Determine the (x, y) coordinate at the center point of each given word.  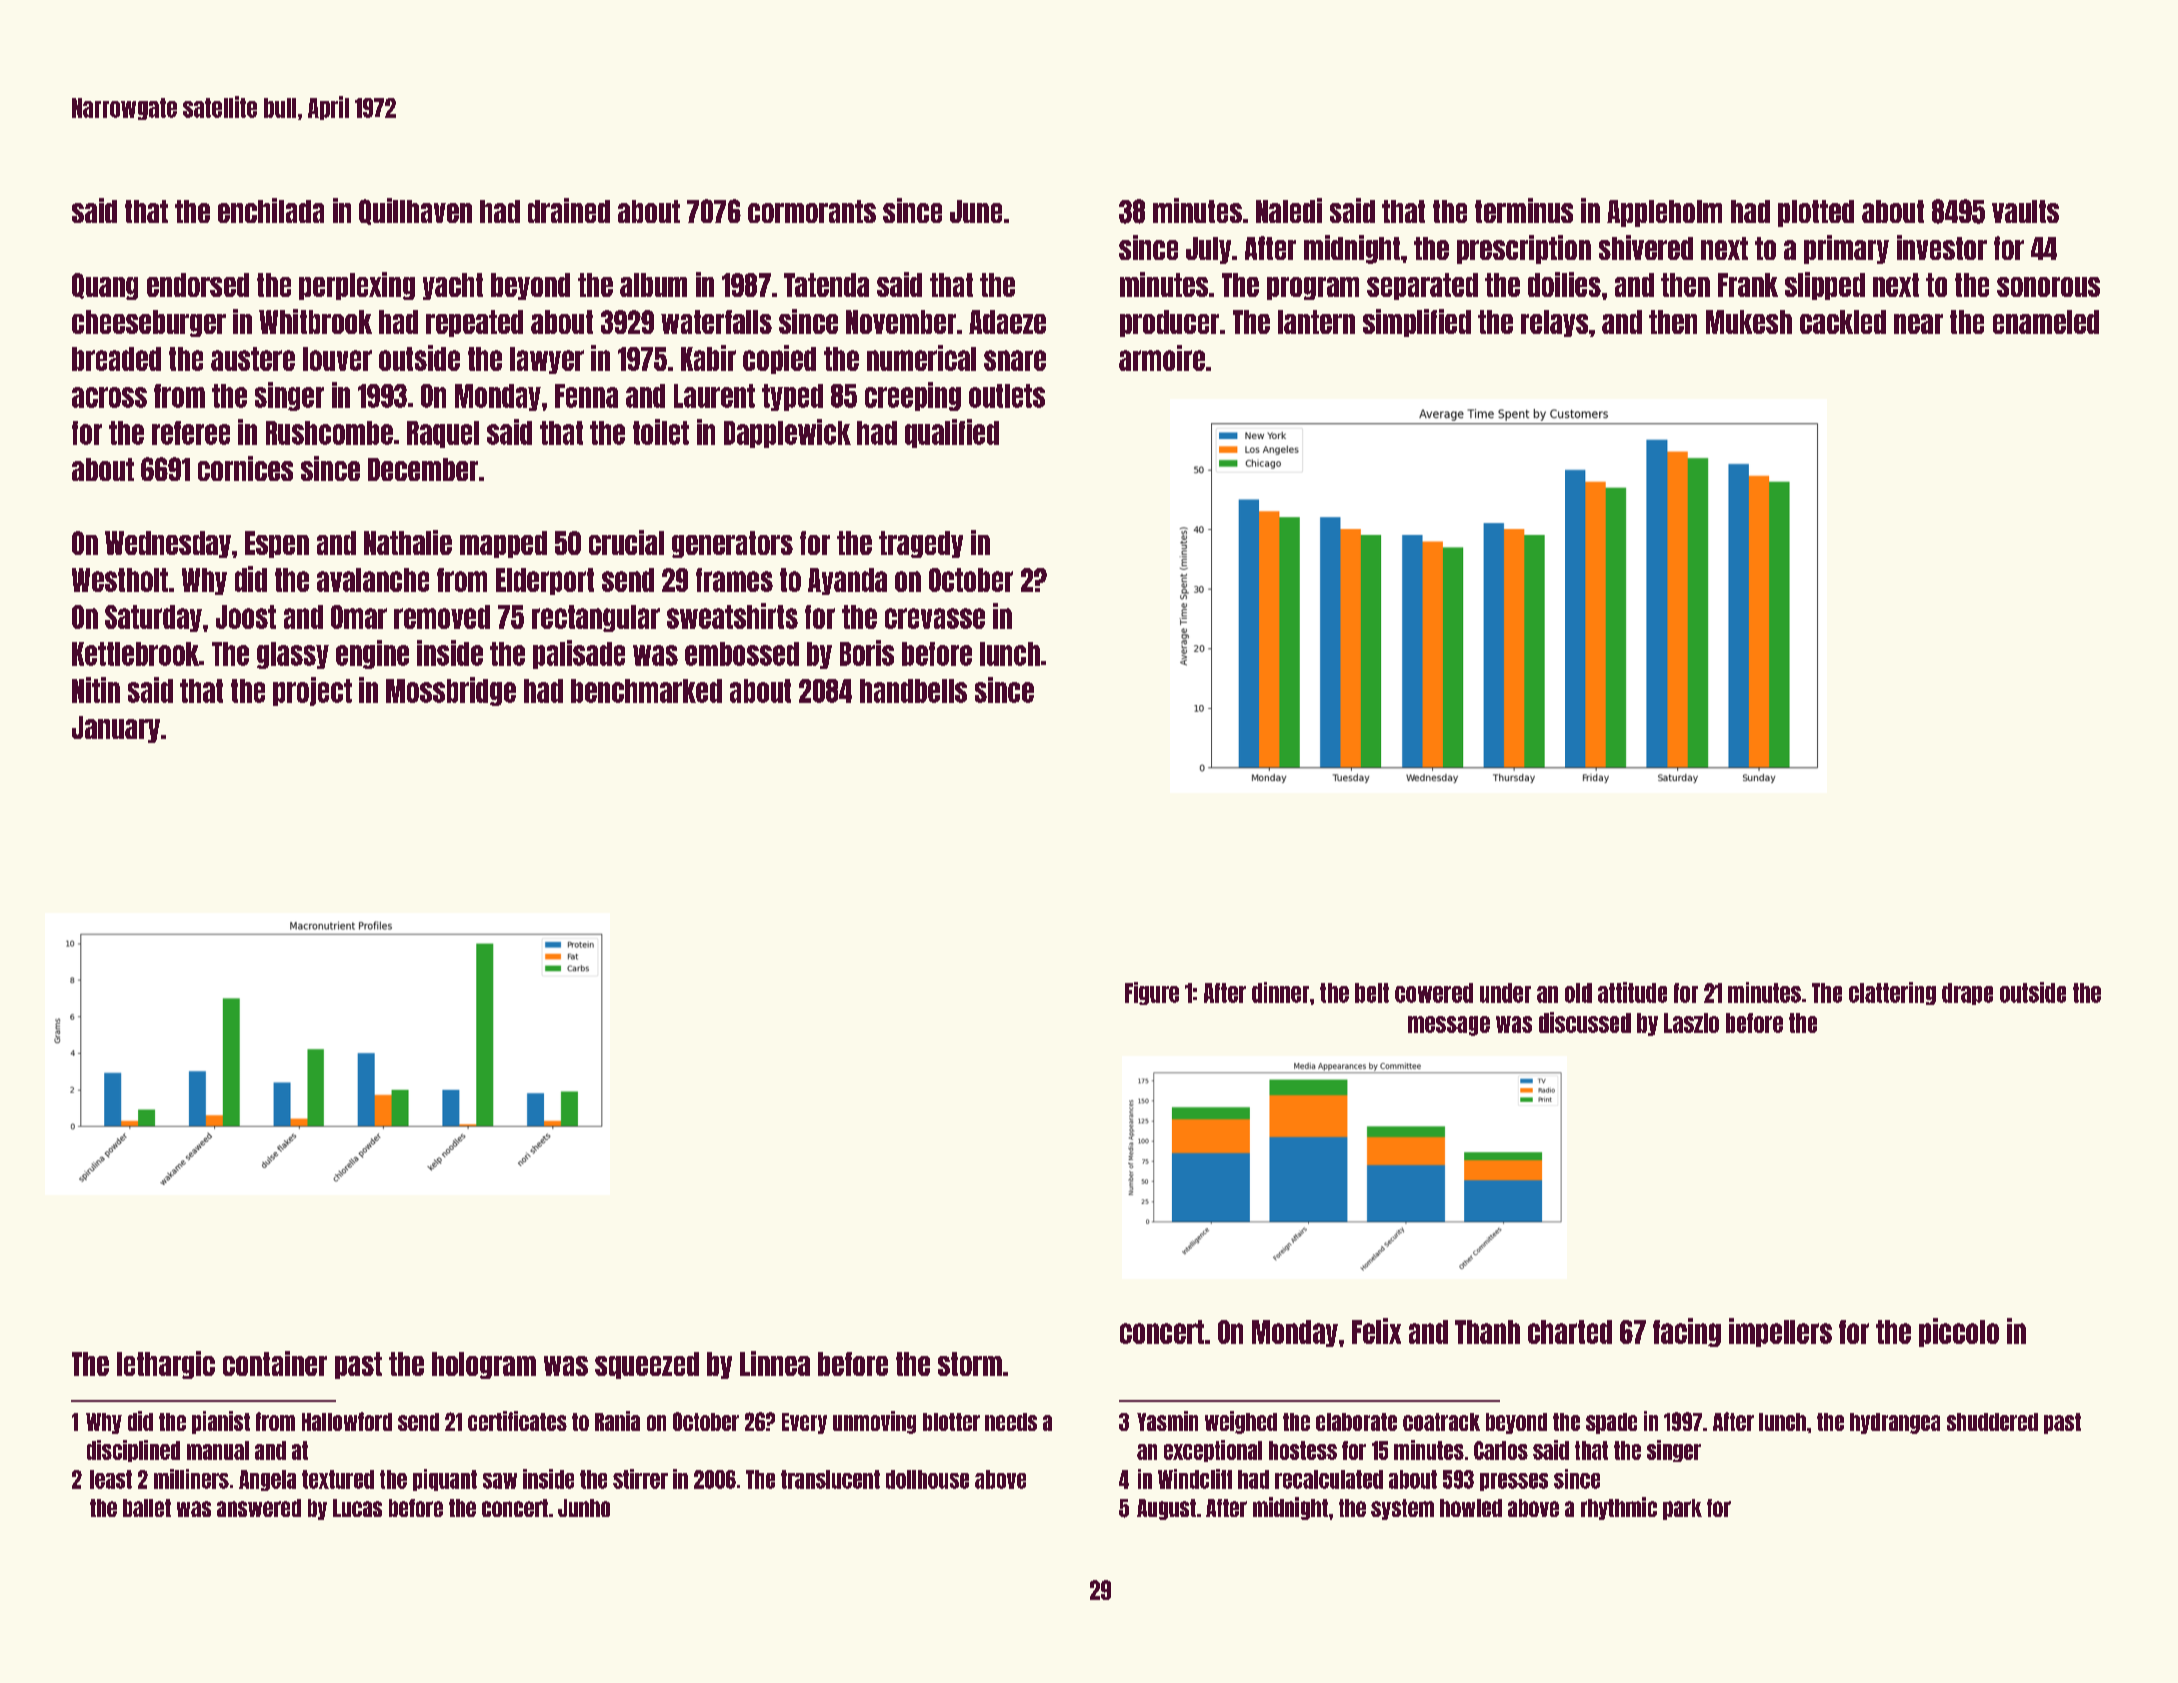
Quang (105, 286)
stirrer (640, 1479)
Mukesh (1749, 322)
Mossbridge (451, 691)
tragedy (921, 544)
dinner (1280, 992)
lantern (1316, 322)
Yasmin (1167, 1421)
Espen (277, 544)
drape (1967, 994)
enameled (2046, 322)
